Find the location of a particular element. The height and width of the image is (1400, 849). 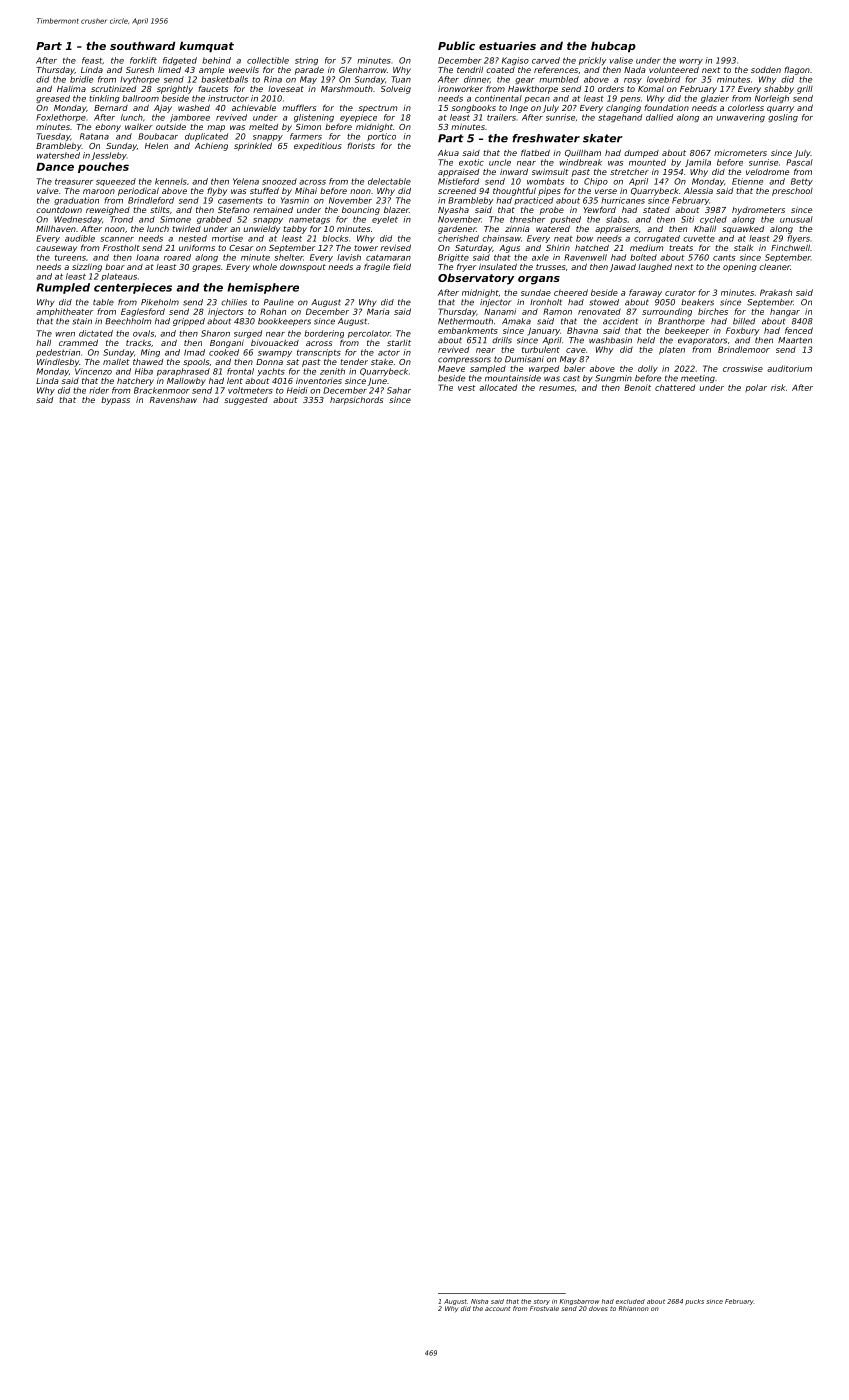

hatched is located at coordinates (592, 248).
